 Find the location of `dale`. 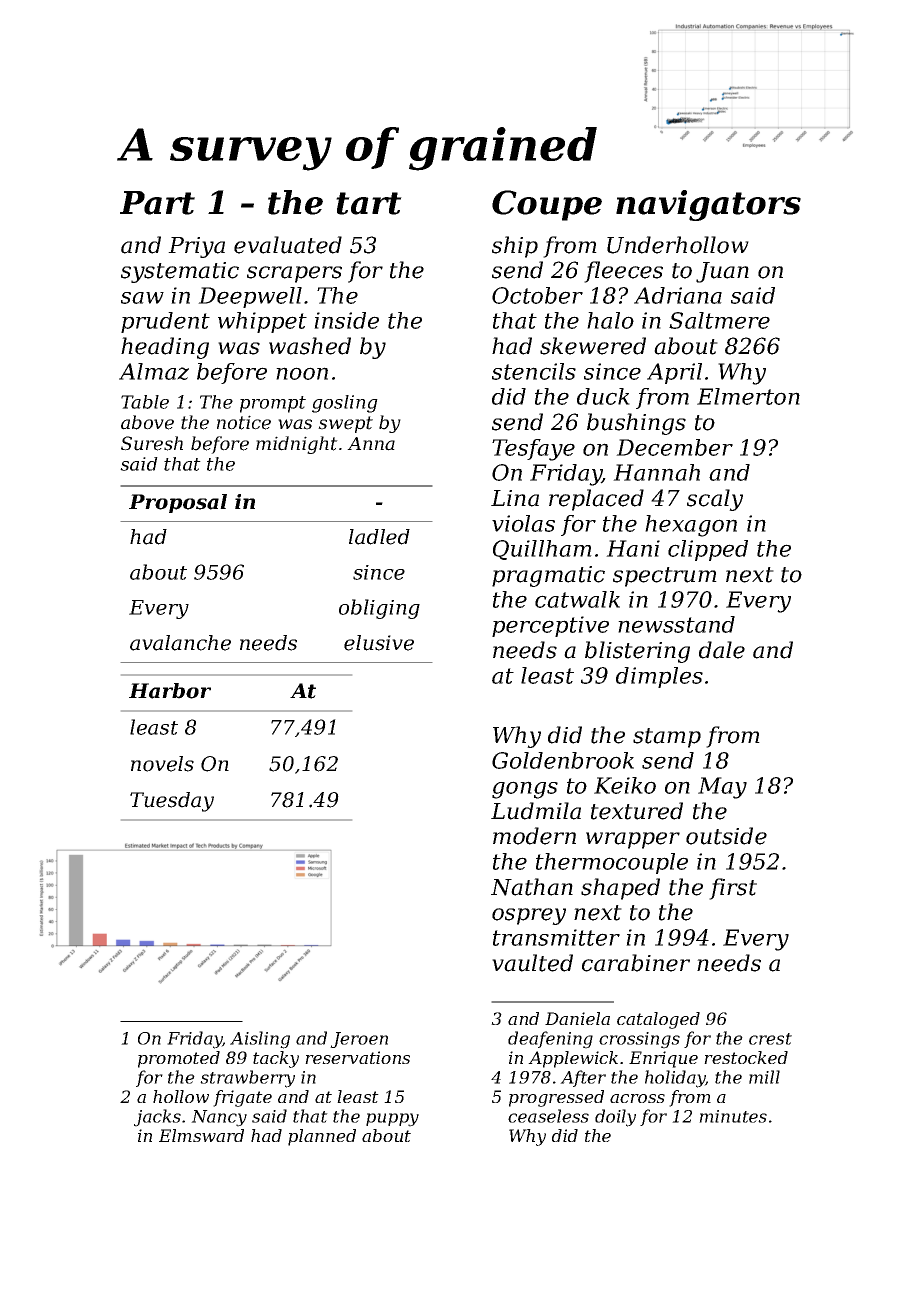

dale is located at coordinates (722, 650).
